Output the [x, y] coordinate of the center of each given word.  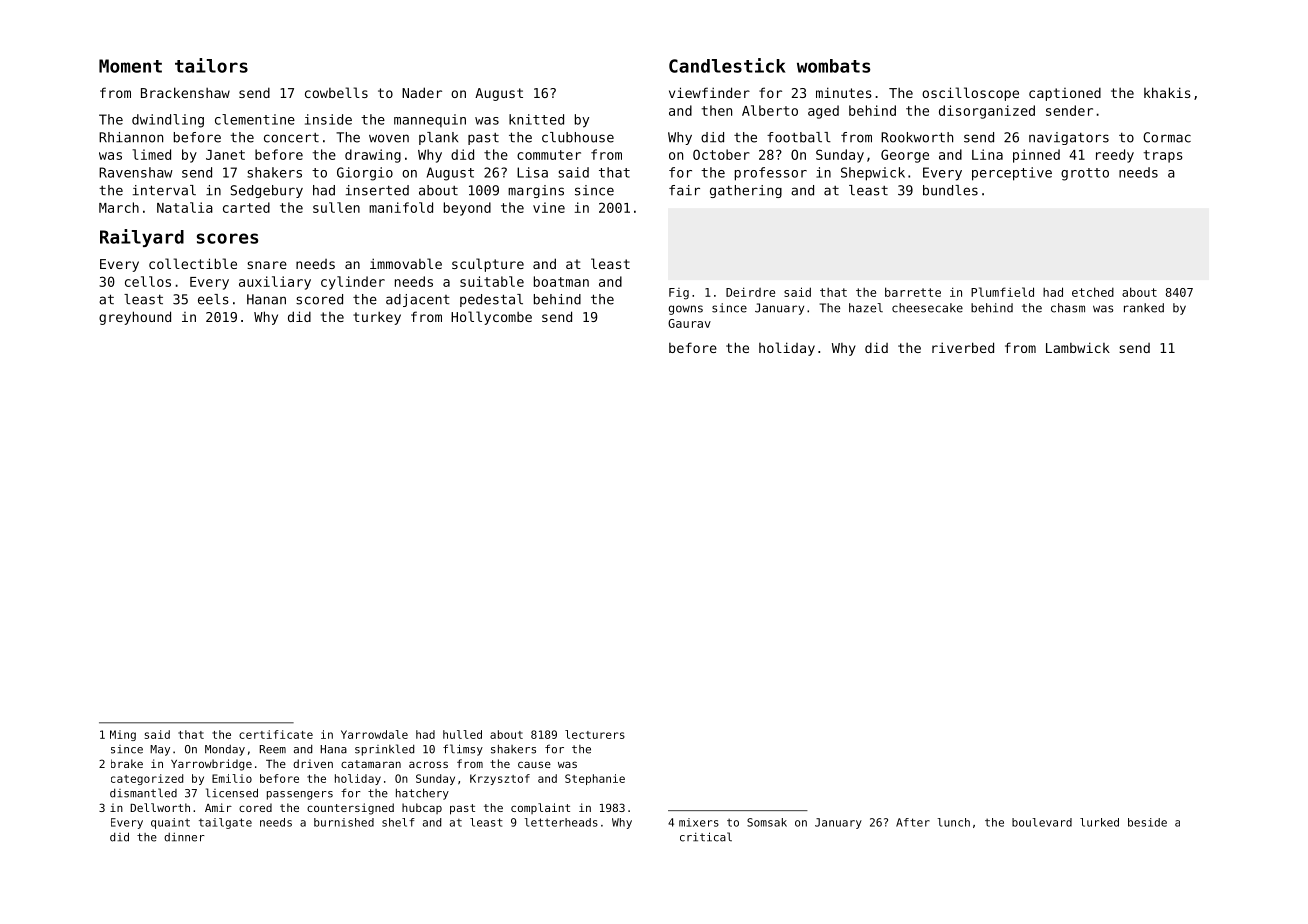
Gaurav [689, 323]
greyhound [135, 318]
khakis [1167, 92]
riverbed [963, 347]
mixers [699, 822]
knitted [536, 119]
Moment [130, 66]
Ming [123, 735]
